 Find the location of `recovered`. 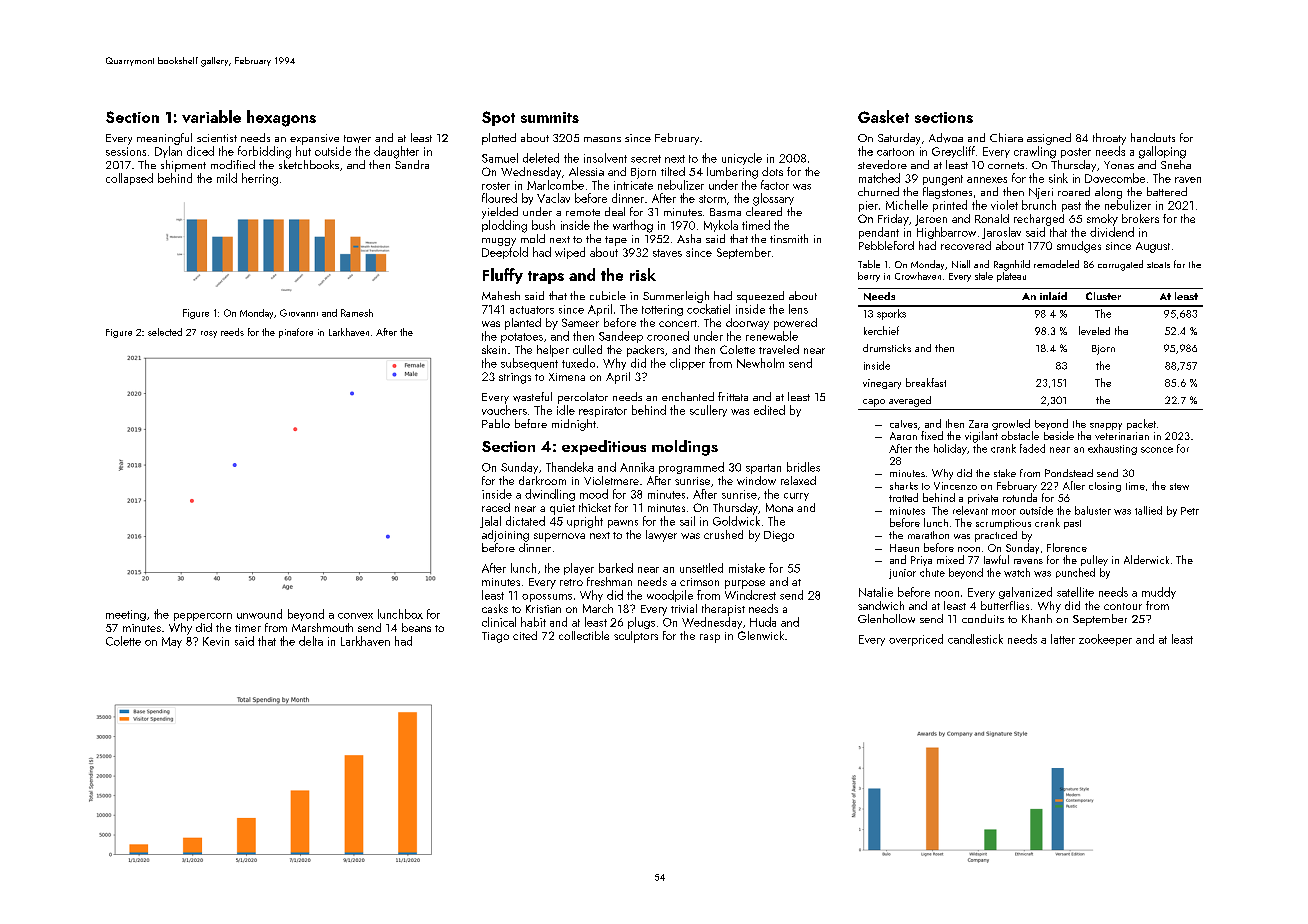

recovered is located at coordinates (966, 245).
